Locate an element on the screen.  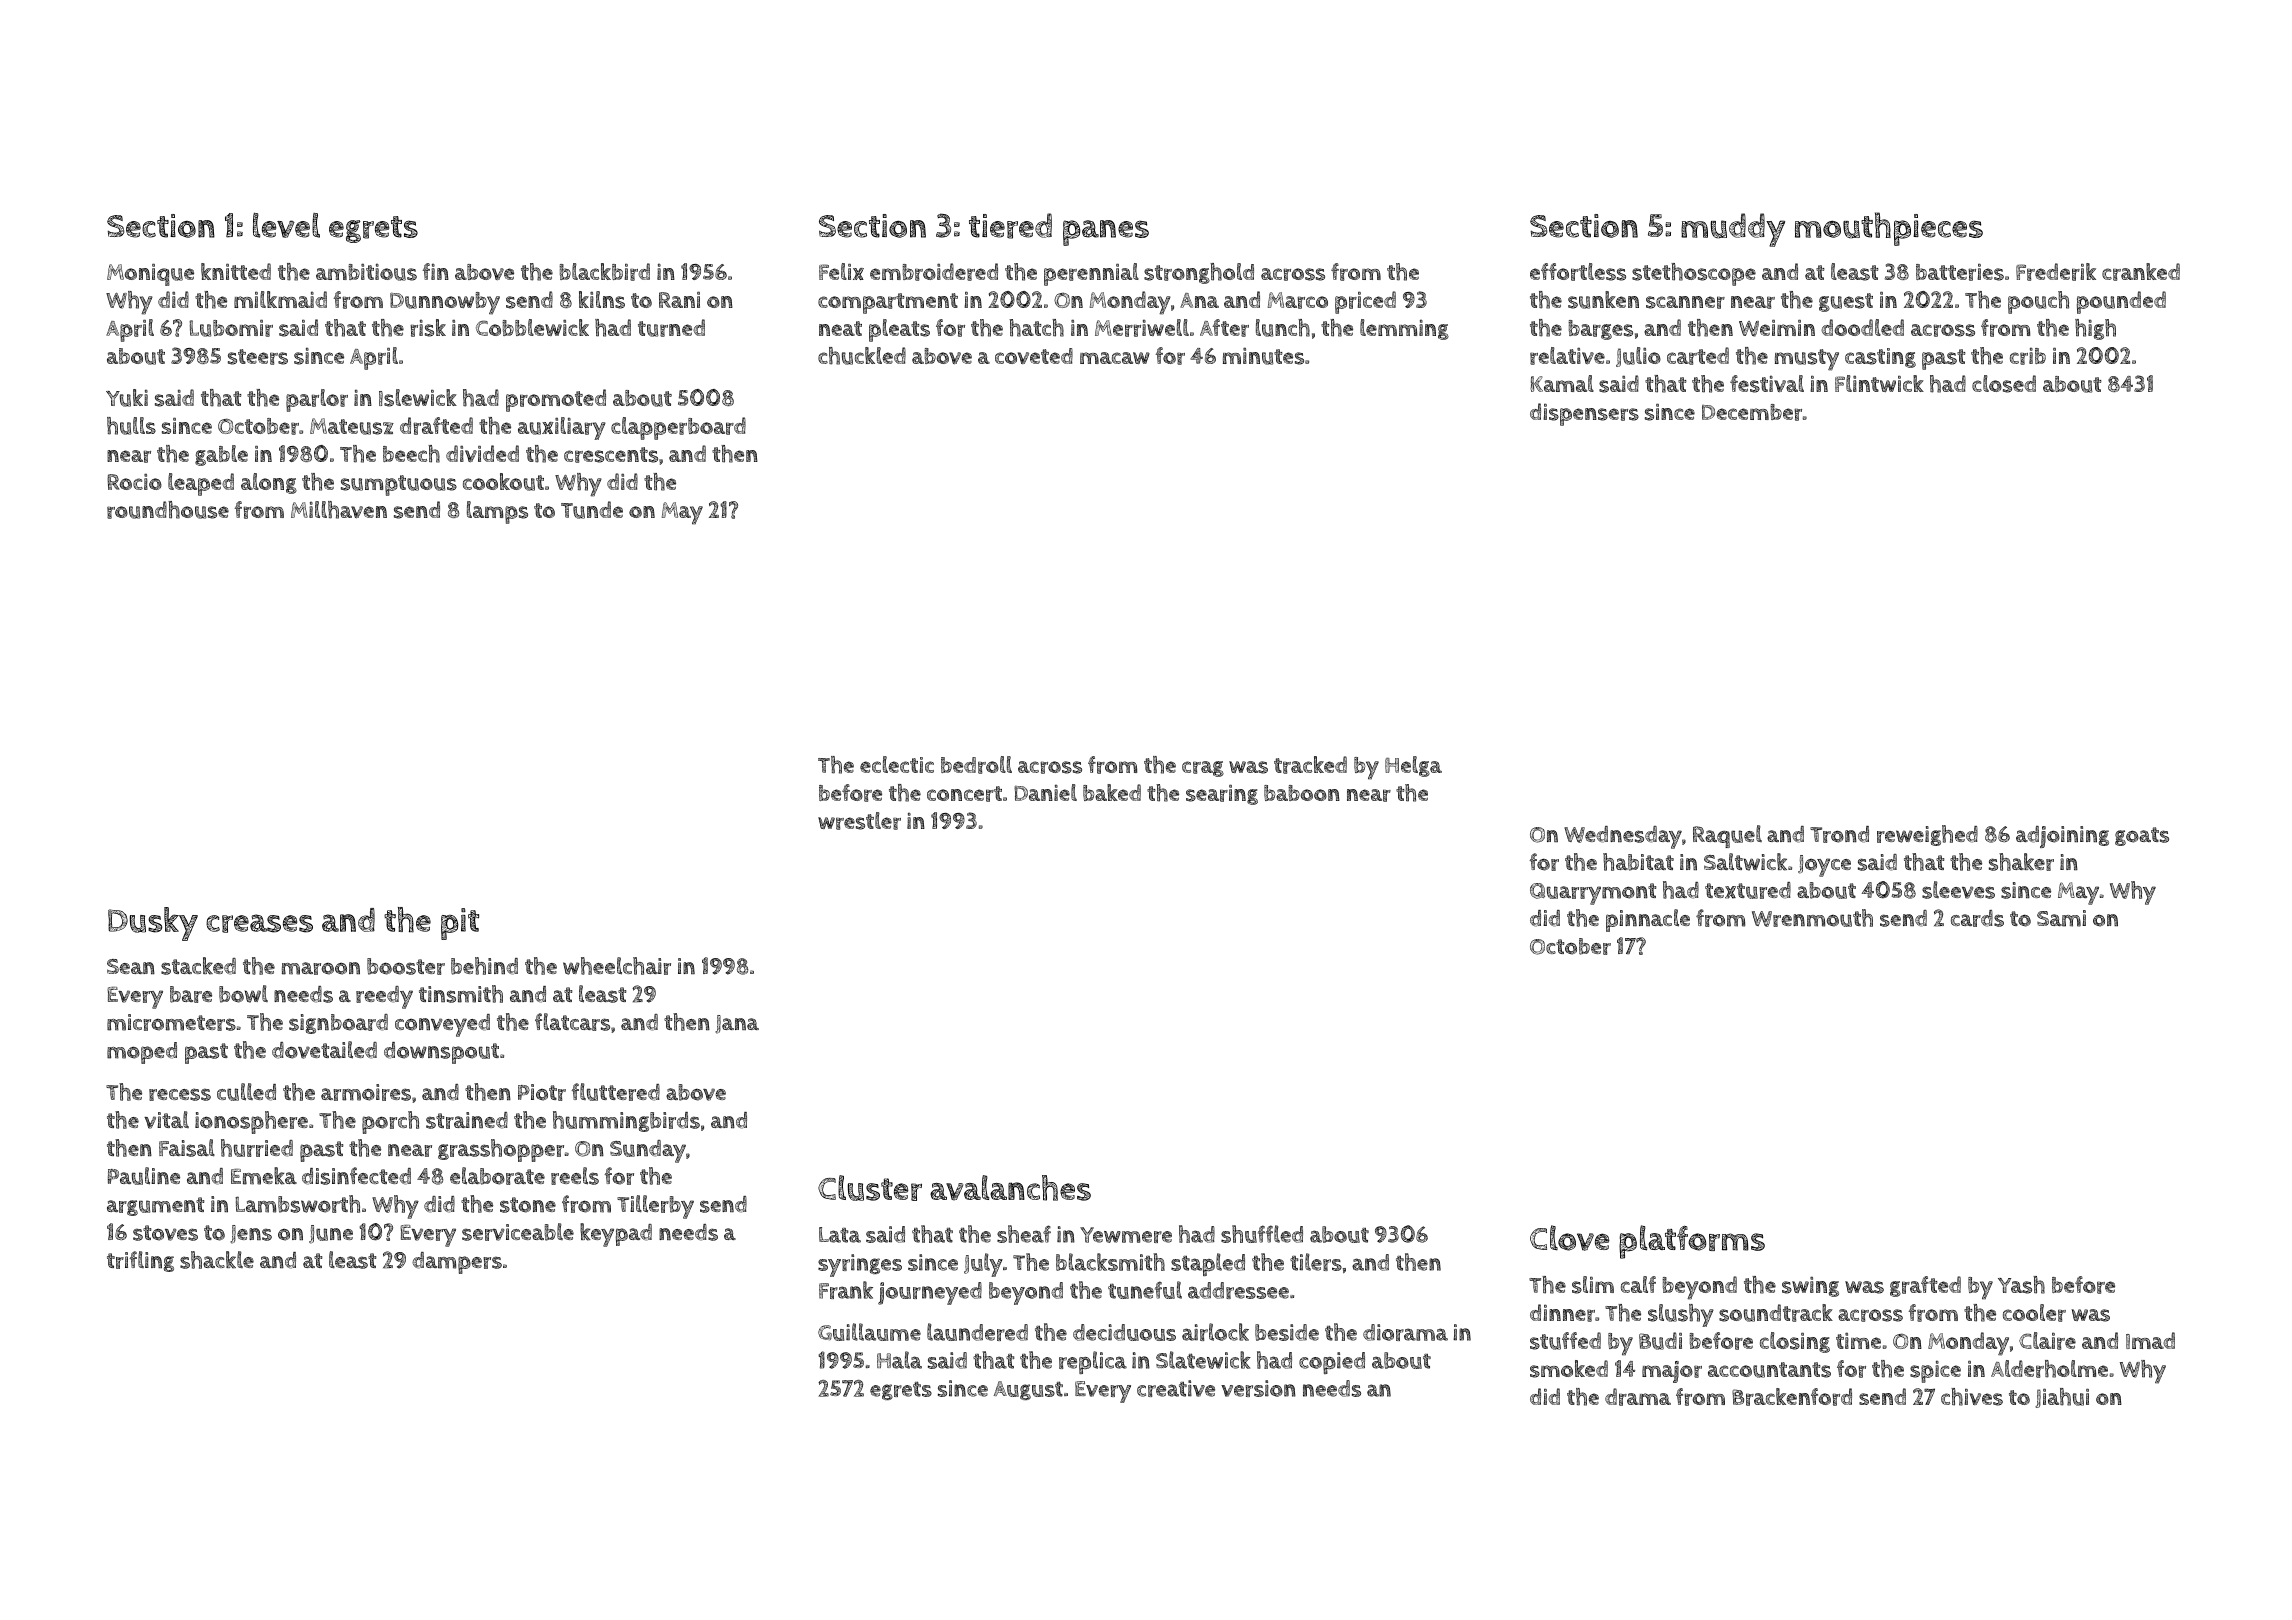
shackle is located at coordinates (217, 1260).
